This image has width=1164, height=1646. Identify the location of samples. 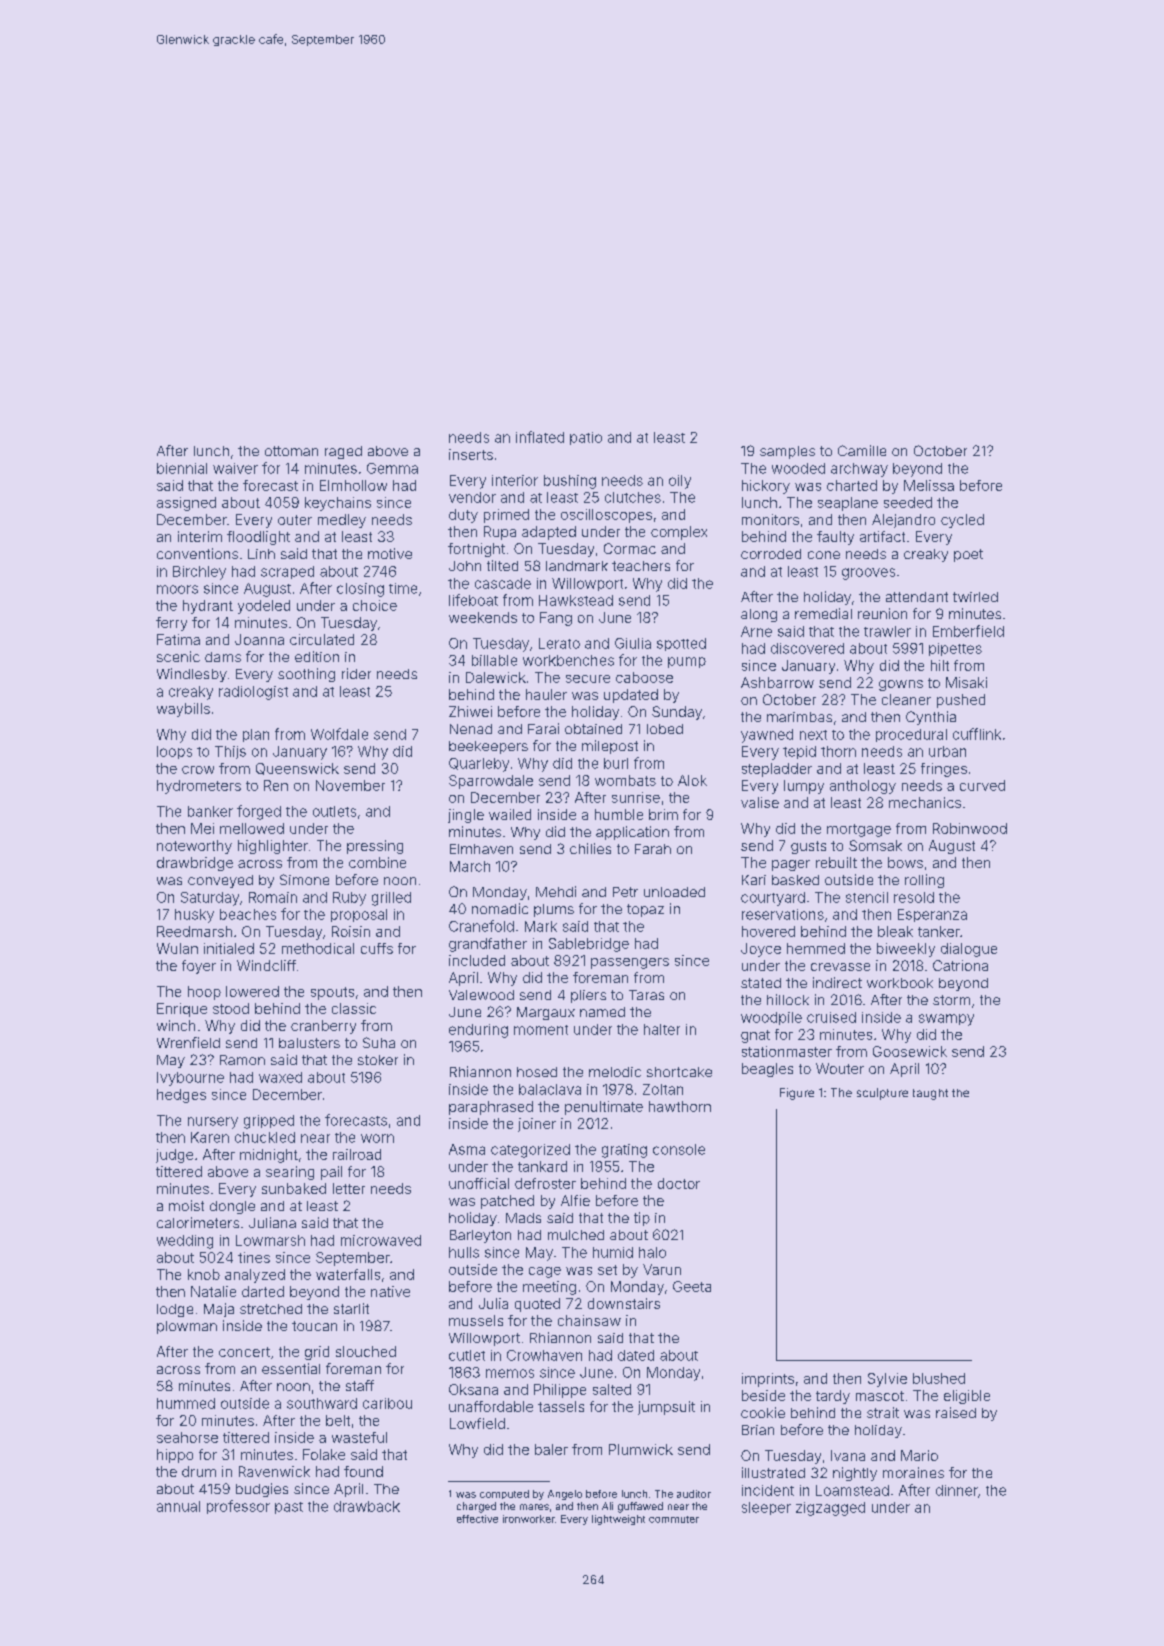
(787, 452).
